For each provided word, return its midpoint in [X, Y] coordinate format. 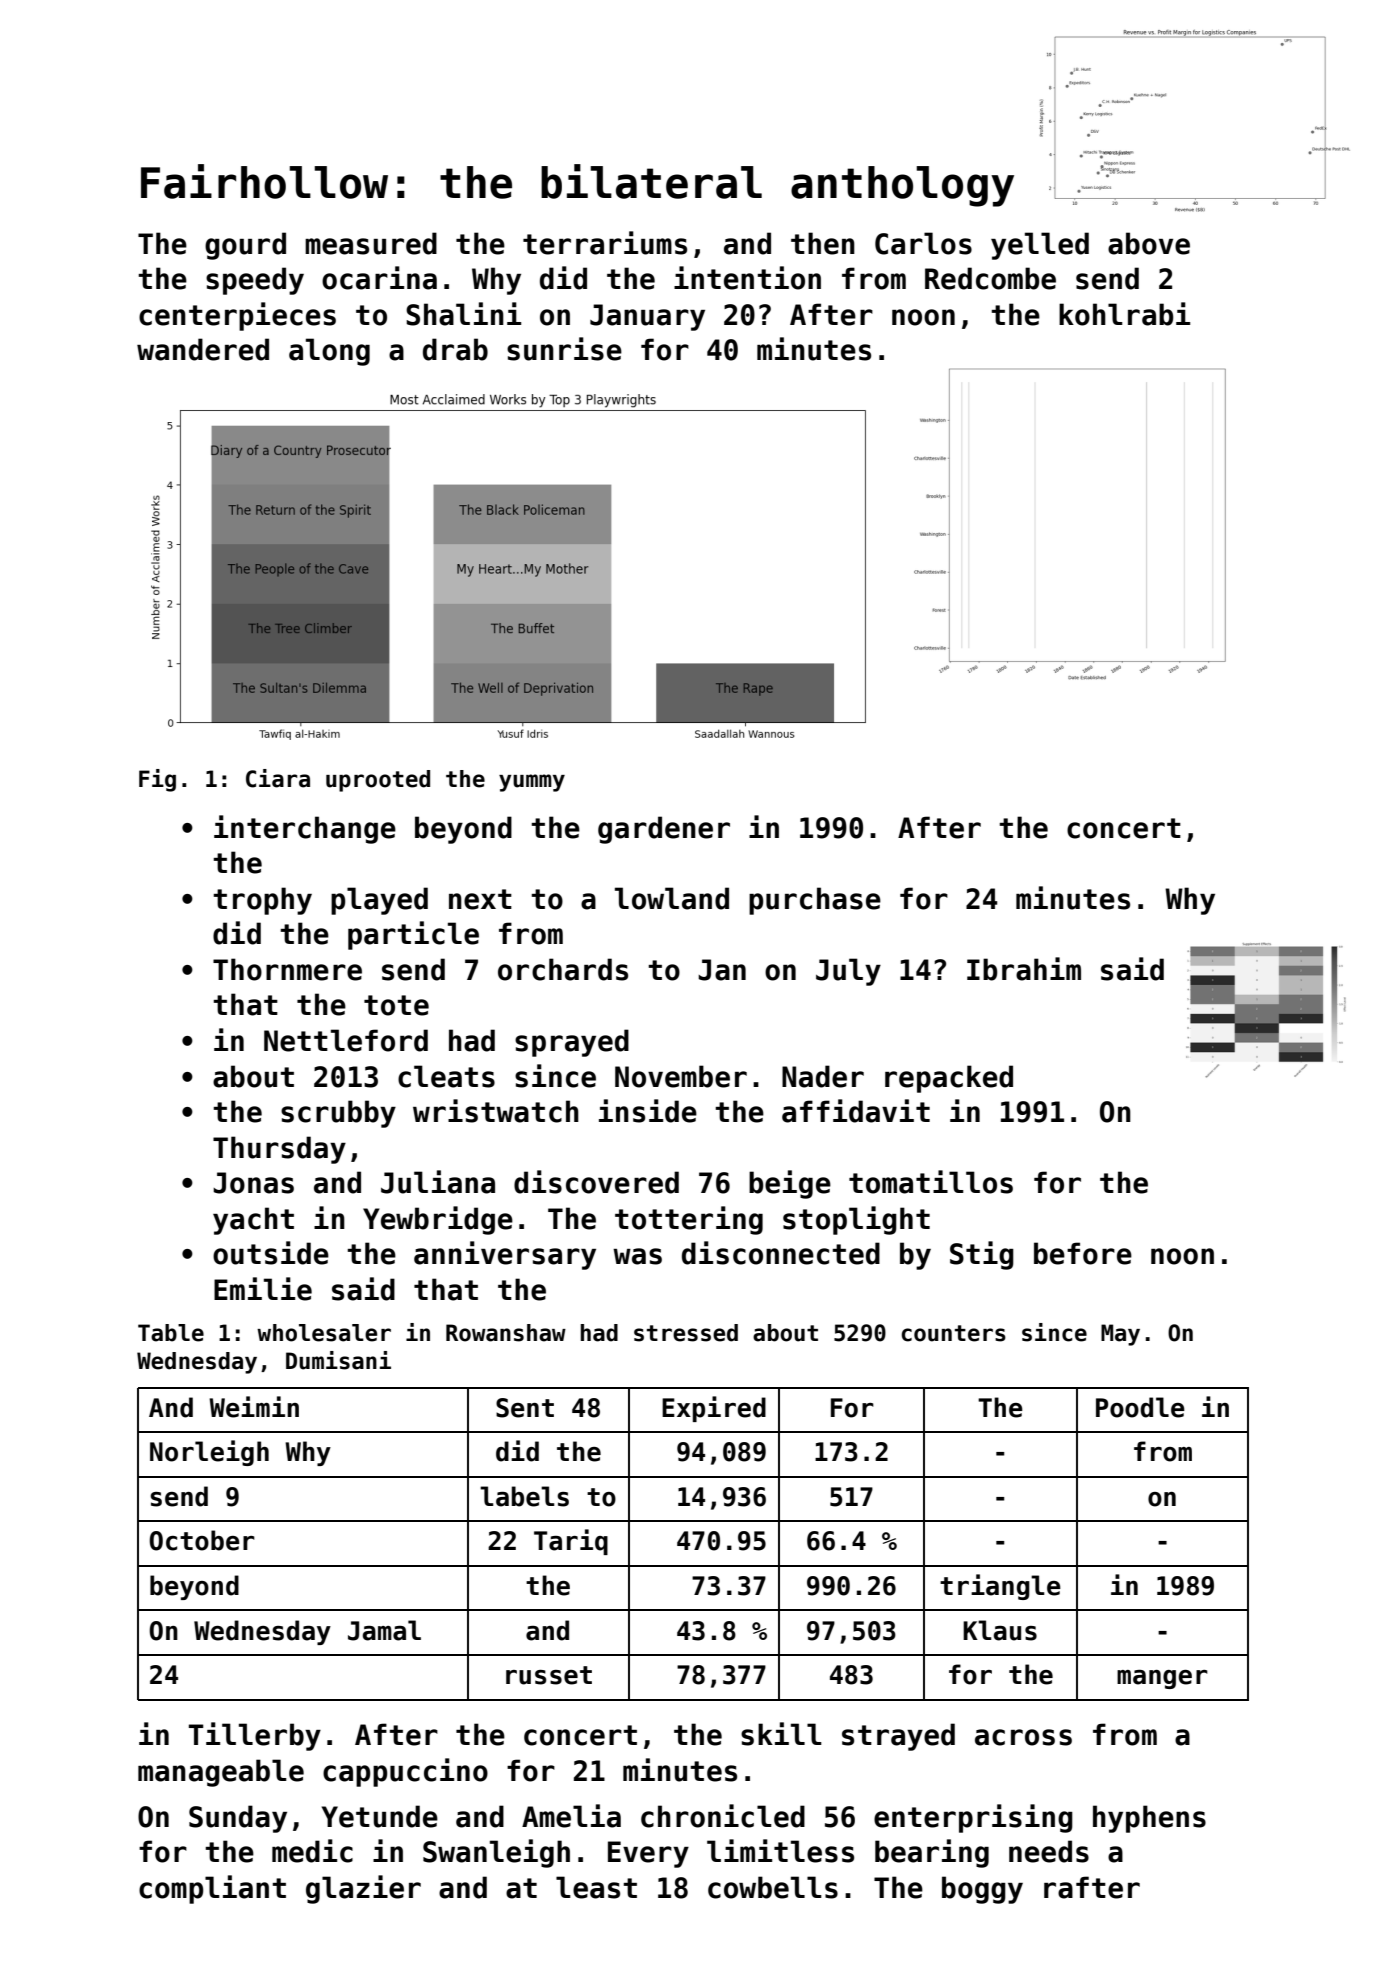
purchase [815, 901]
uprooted [378, 781]
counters [954, 1333]
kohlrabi [1124, 314]
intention [747, 278]
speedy [255, 281]
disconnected [781, 1253]
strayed [898, 1737]
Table [171, 1333]
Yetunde [380, 1816]
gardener [664, 830]
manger [1162, 1679]
